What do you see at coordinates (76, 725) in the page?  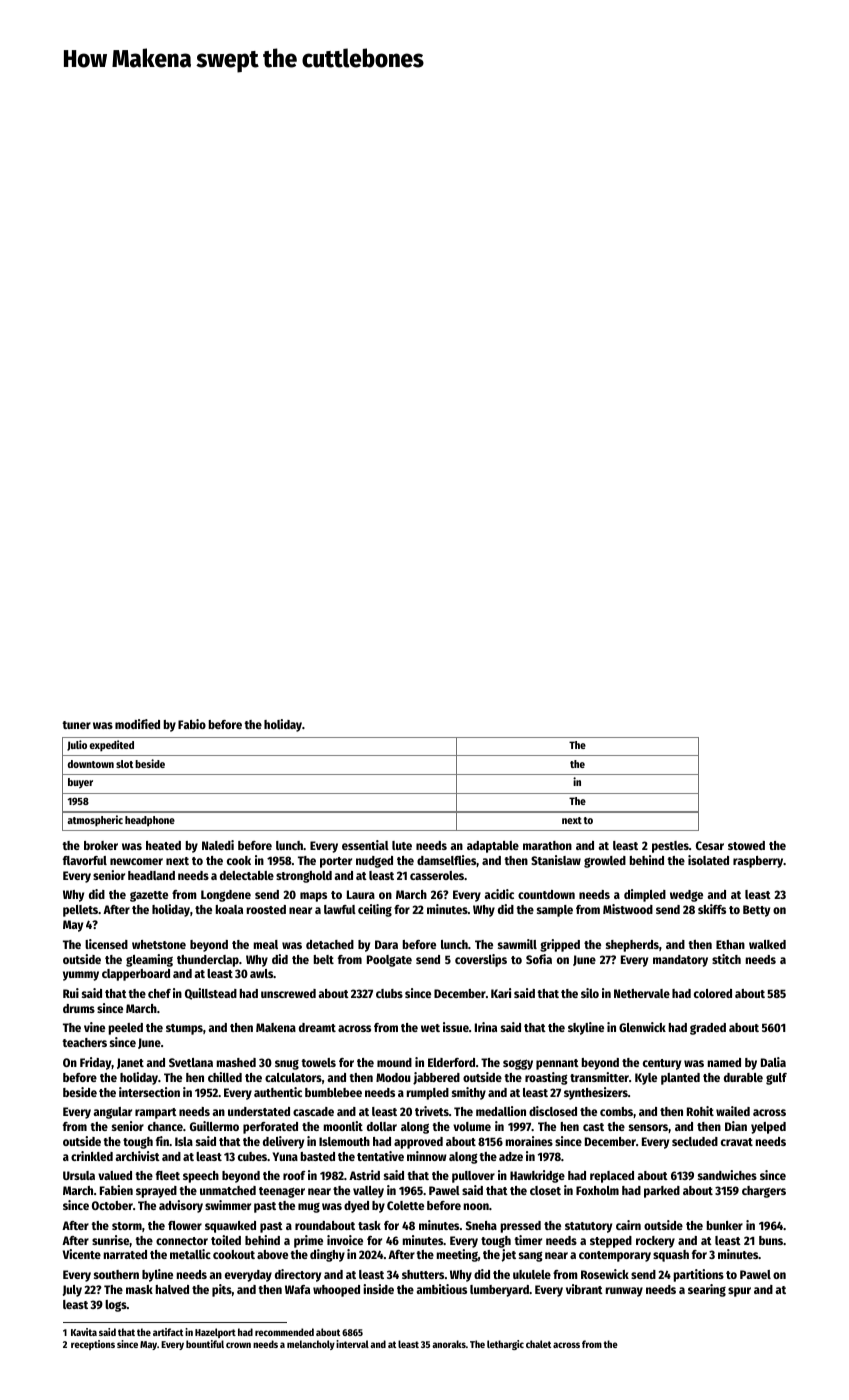 I see `tuner` at bounding box center [76, 725].
